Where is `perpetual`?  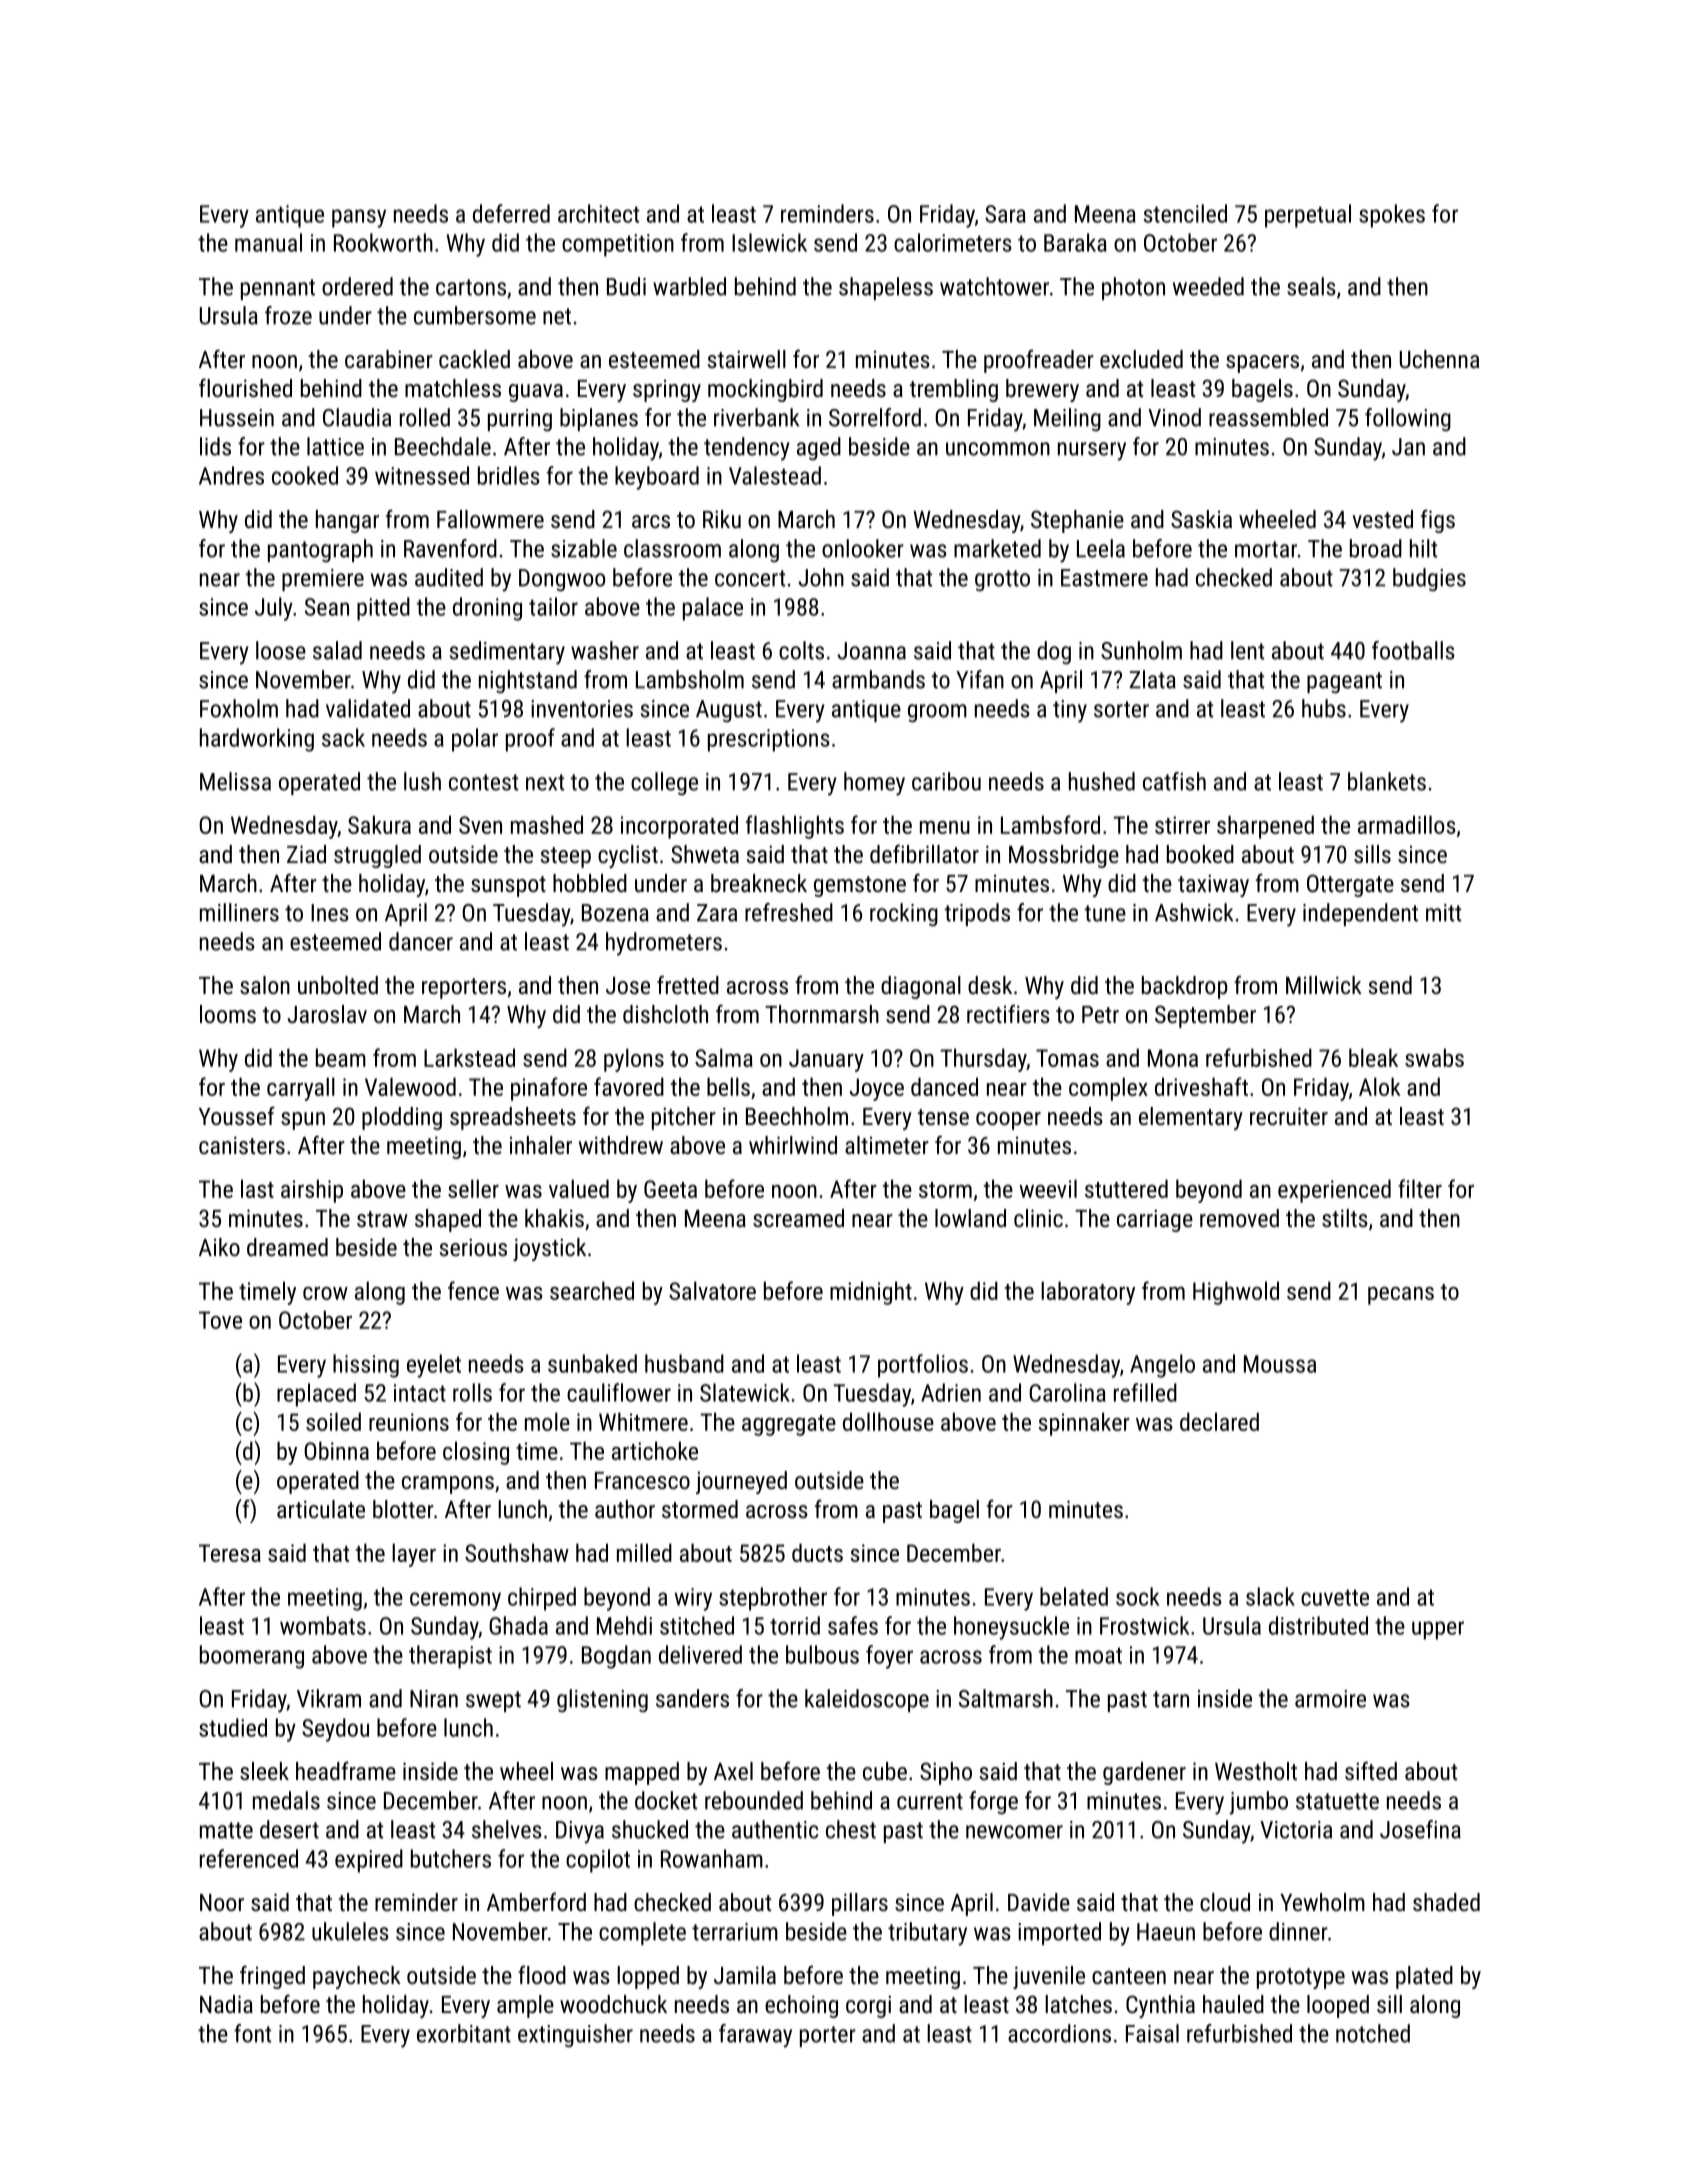
perpetual is located at coordinates (1308, 216).
